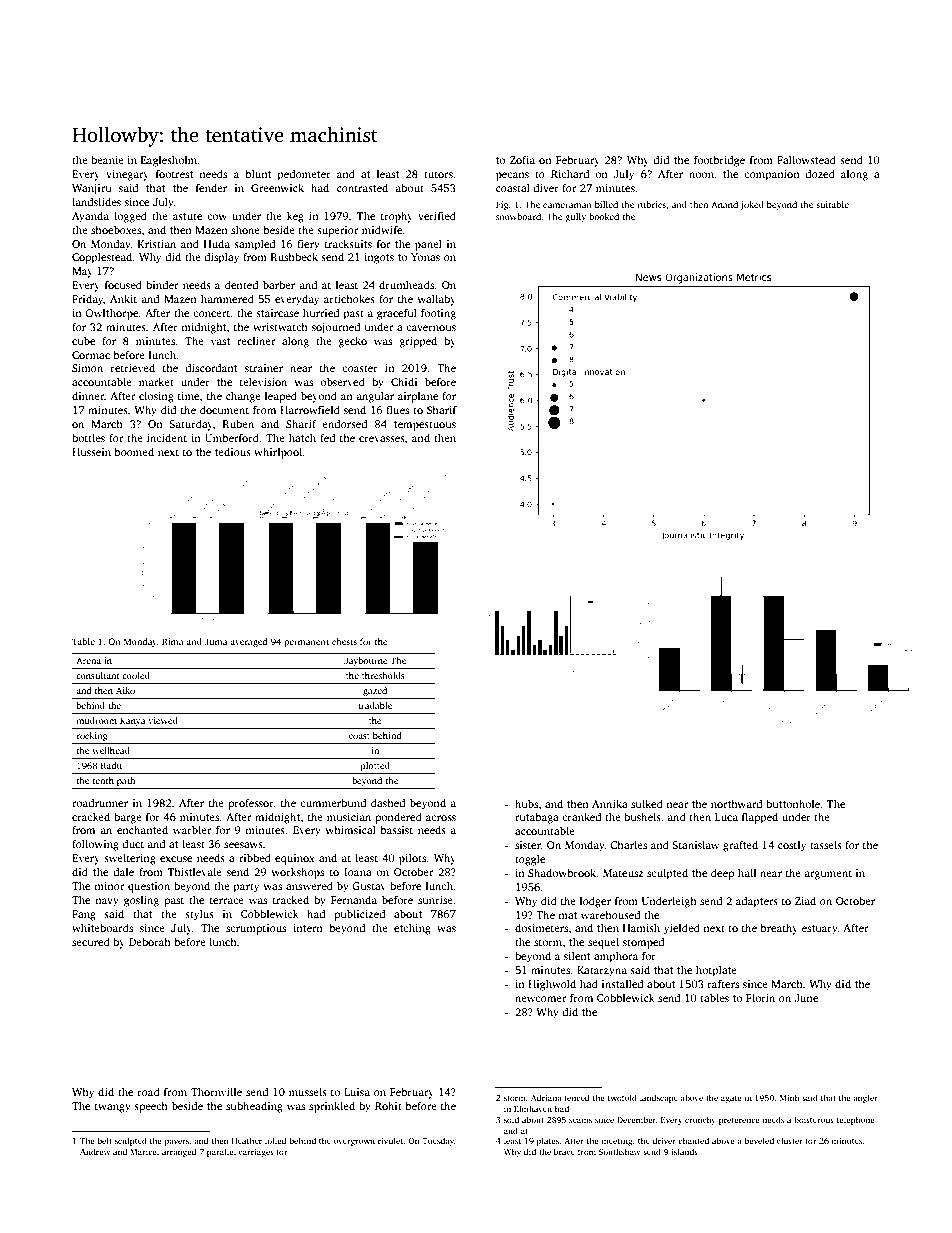 This screenshot has width=952, height=1233. What do you see at coordinates (150, 941) in the screenshot?
I see `Deborah` at bounding box center [150, 941].
